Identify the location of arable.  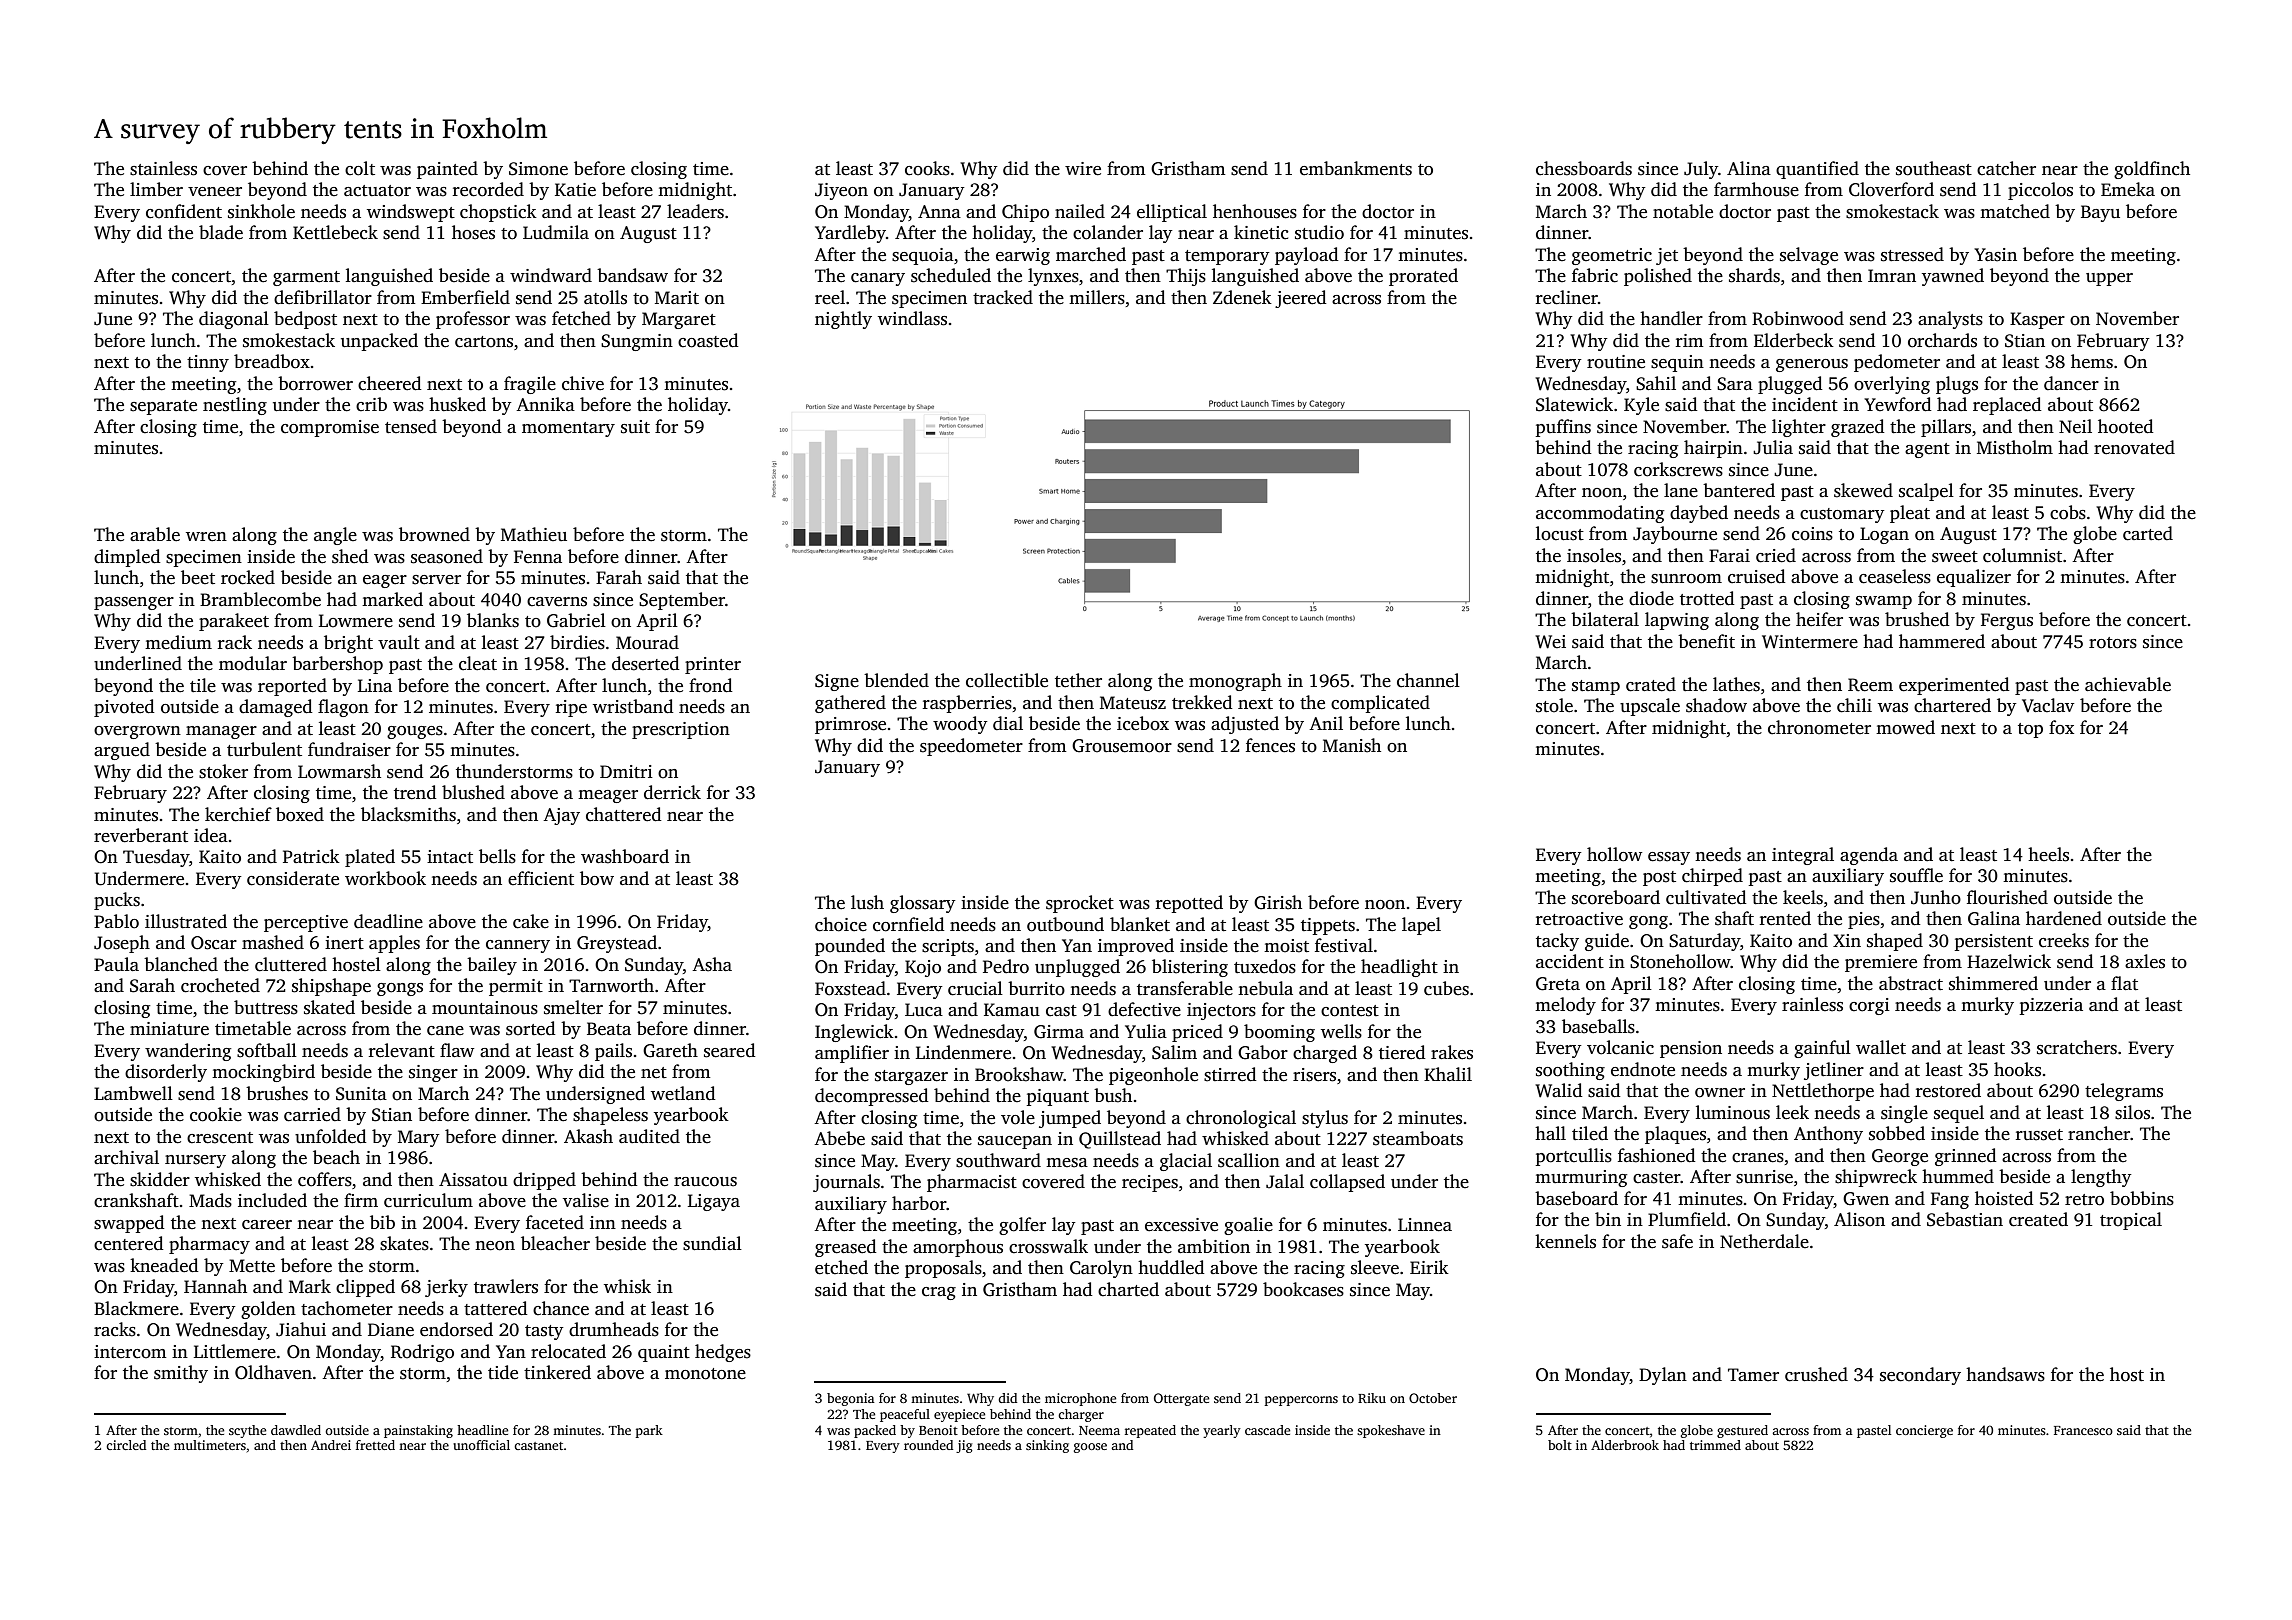
(155, 534).
